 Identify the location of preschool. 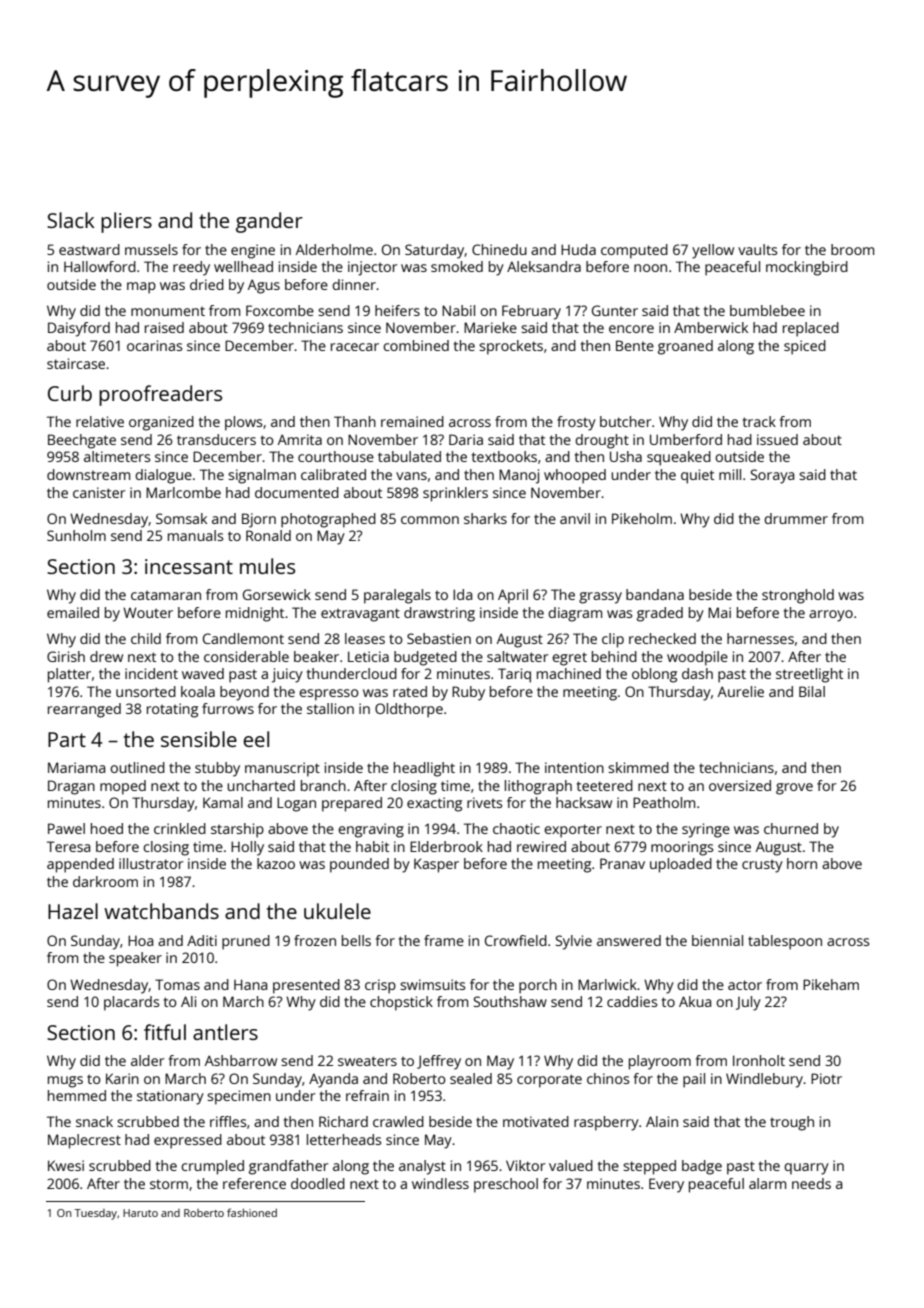
(506, 1185).
